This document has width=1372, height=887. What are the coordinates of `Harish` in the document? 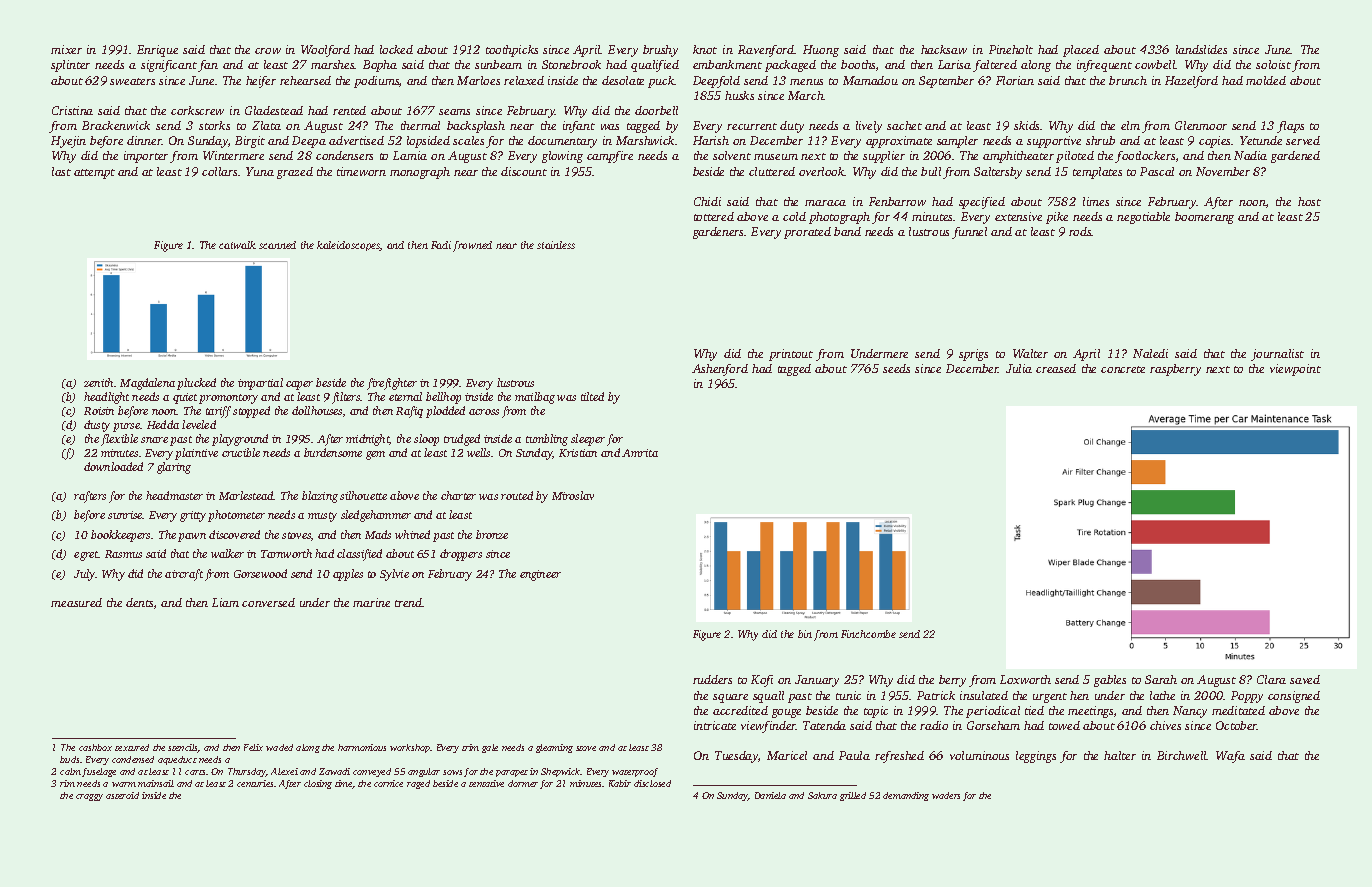 It's located at (711, 140).
